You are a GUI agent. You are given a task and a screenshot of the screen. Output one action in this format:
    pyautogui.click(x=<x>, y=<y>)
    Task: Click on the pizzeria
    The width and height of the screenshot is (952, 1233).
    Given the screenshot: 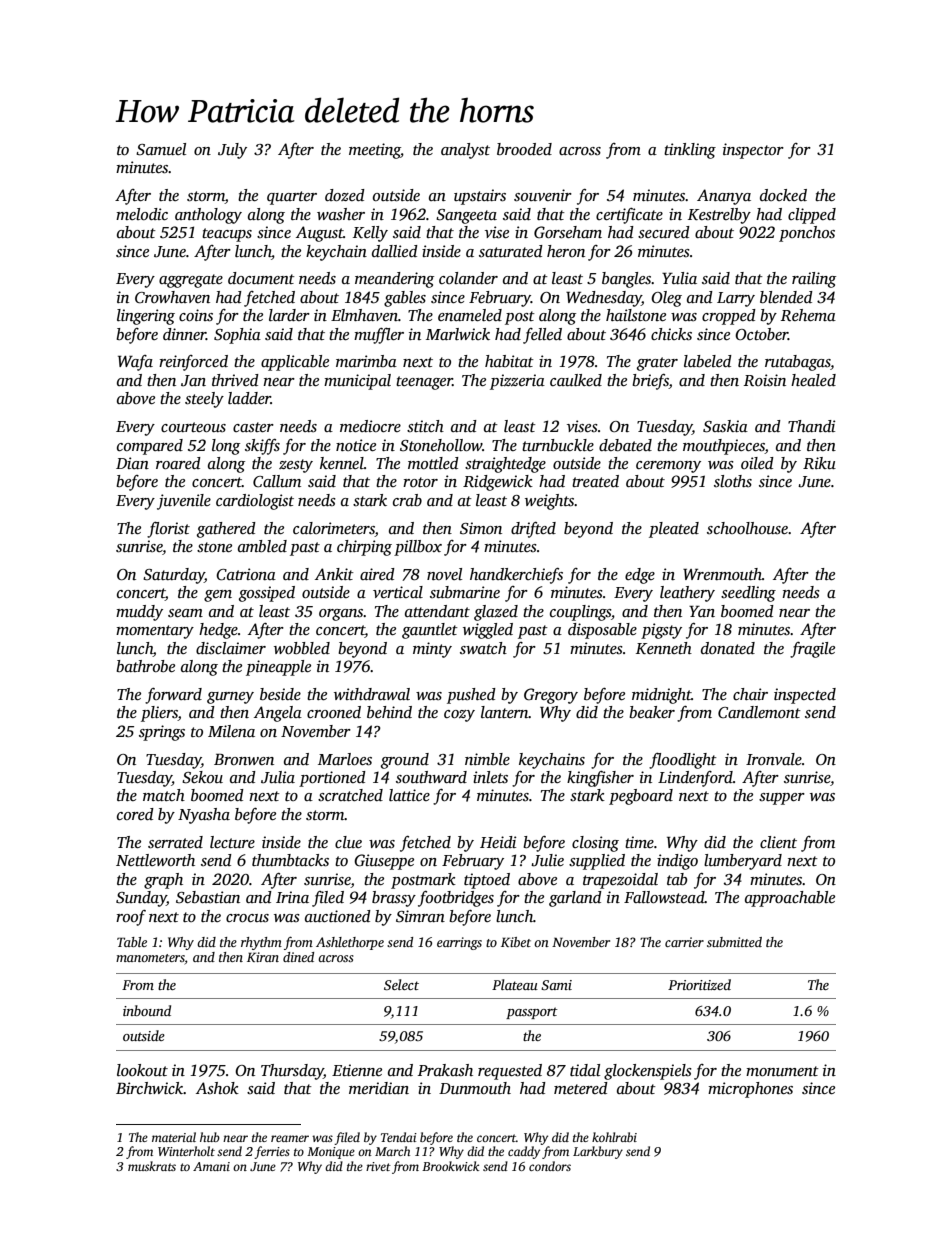 What is the action you would take?
    pyautogui.click(x=517, y=382)
